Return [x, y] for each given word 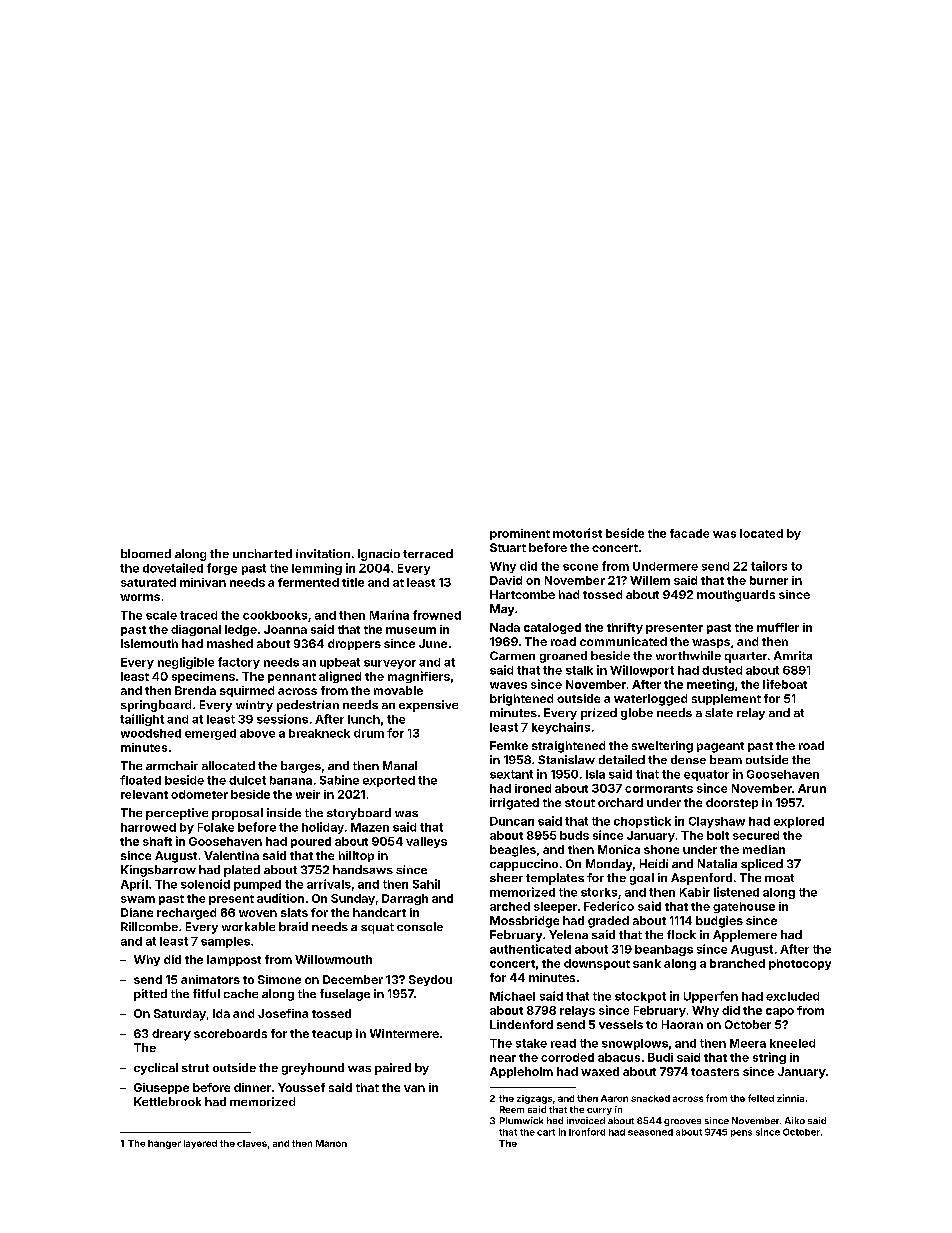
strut [195, 1068]
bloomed [146, 553]
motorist [577, 533]
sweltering [662, 747]
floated [140, 780]
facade [689, 533]
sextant [511, 774]
